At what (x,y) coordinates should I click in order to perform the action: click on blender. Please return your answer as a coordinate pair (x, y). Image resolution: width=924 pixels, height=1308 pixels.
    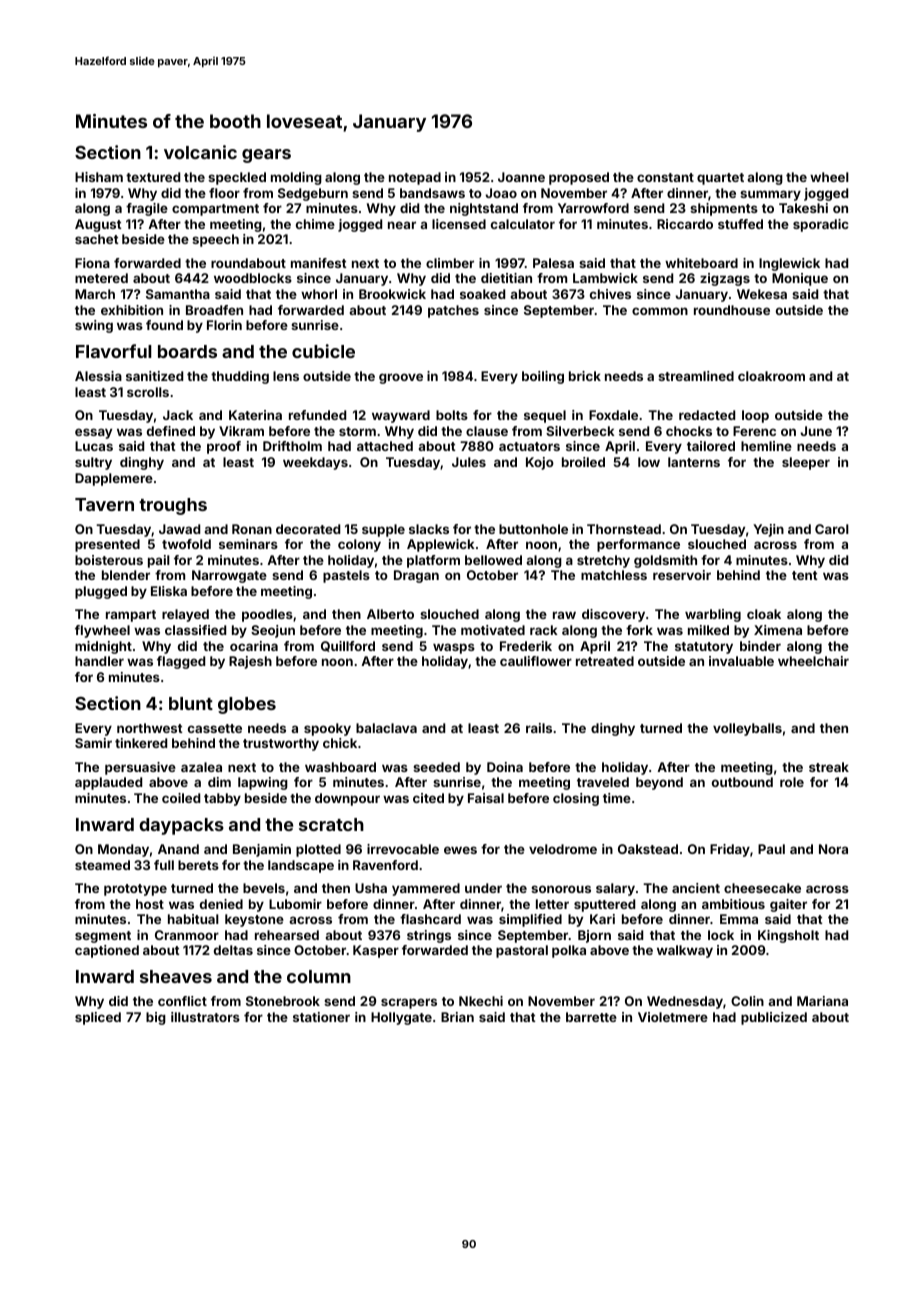
    Looking at the image, I should click on (126, 575).
